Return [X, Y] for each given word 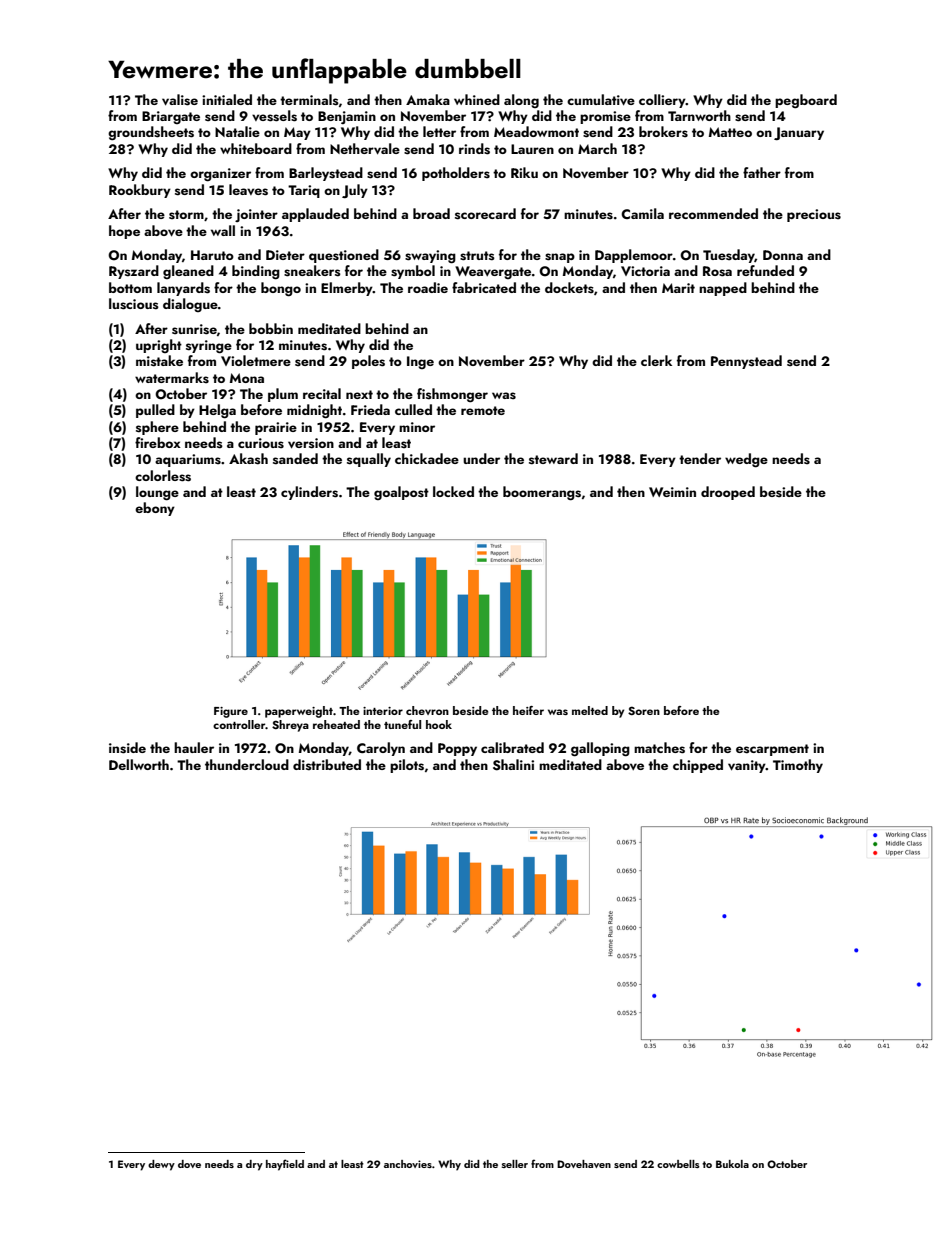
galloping [600, 749]
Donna [783, 255]
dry [254, 1165]
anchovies [408, 1164]
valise [180, 100]
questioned [344, 256]
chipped [698, 766]
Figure [231, 712]
